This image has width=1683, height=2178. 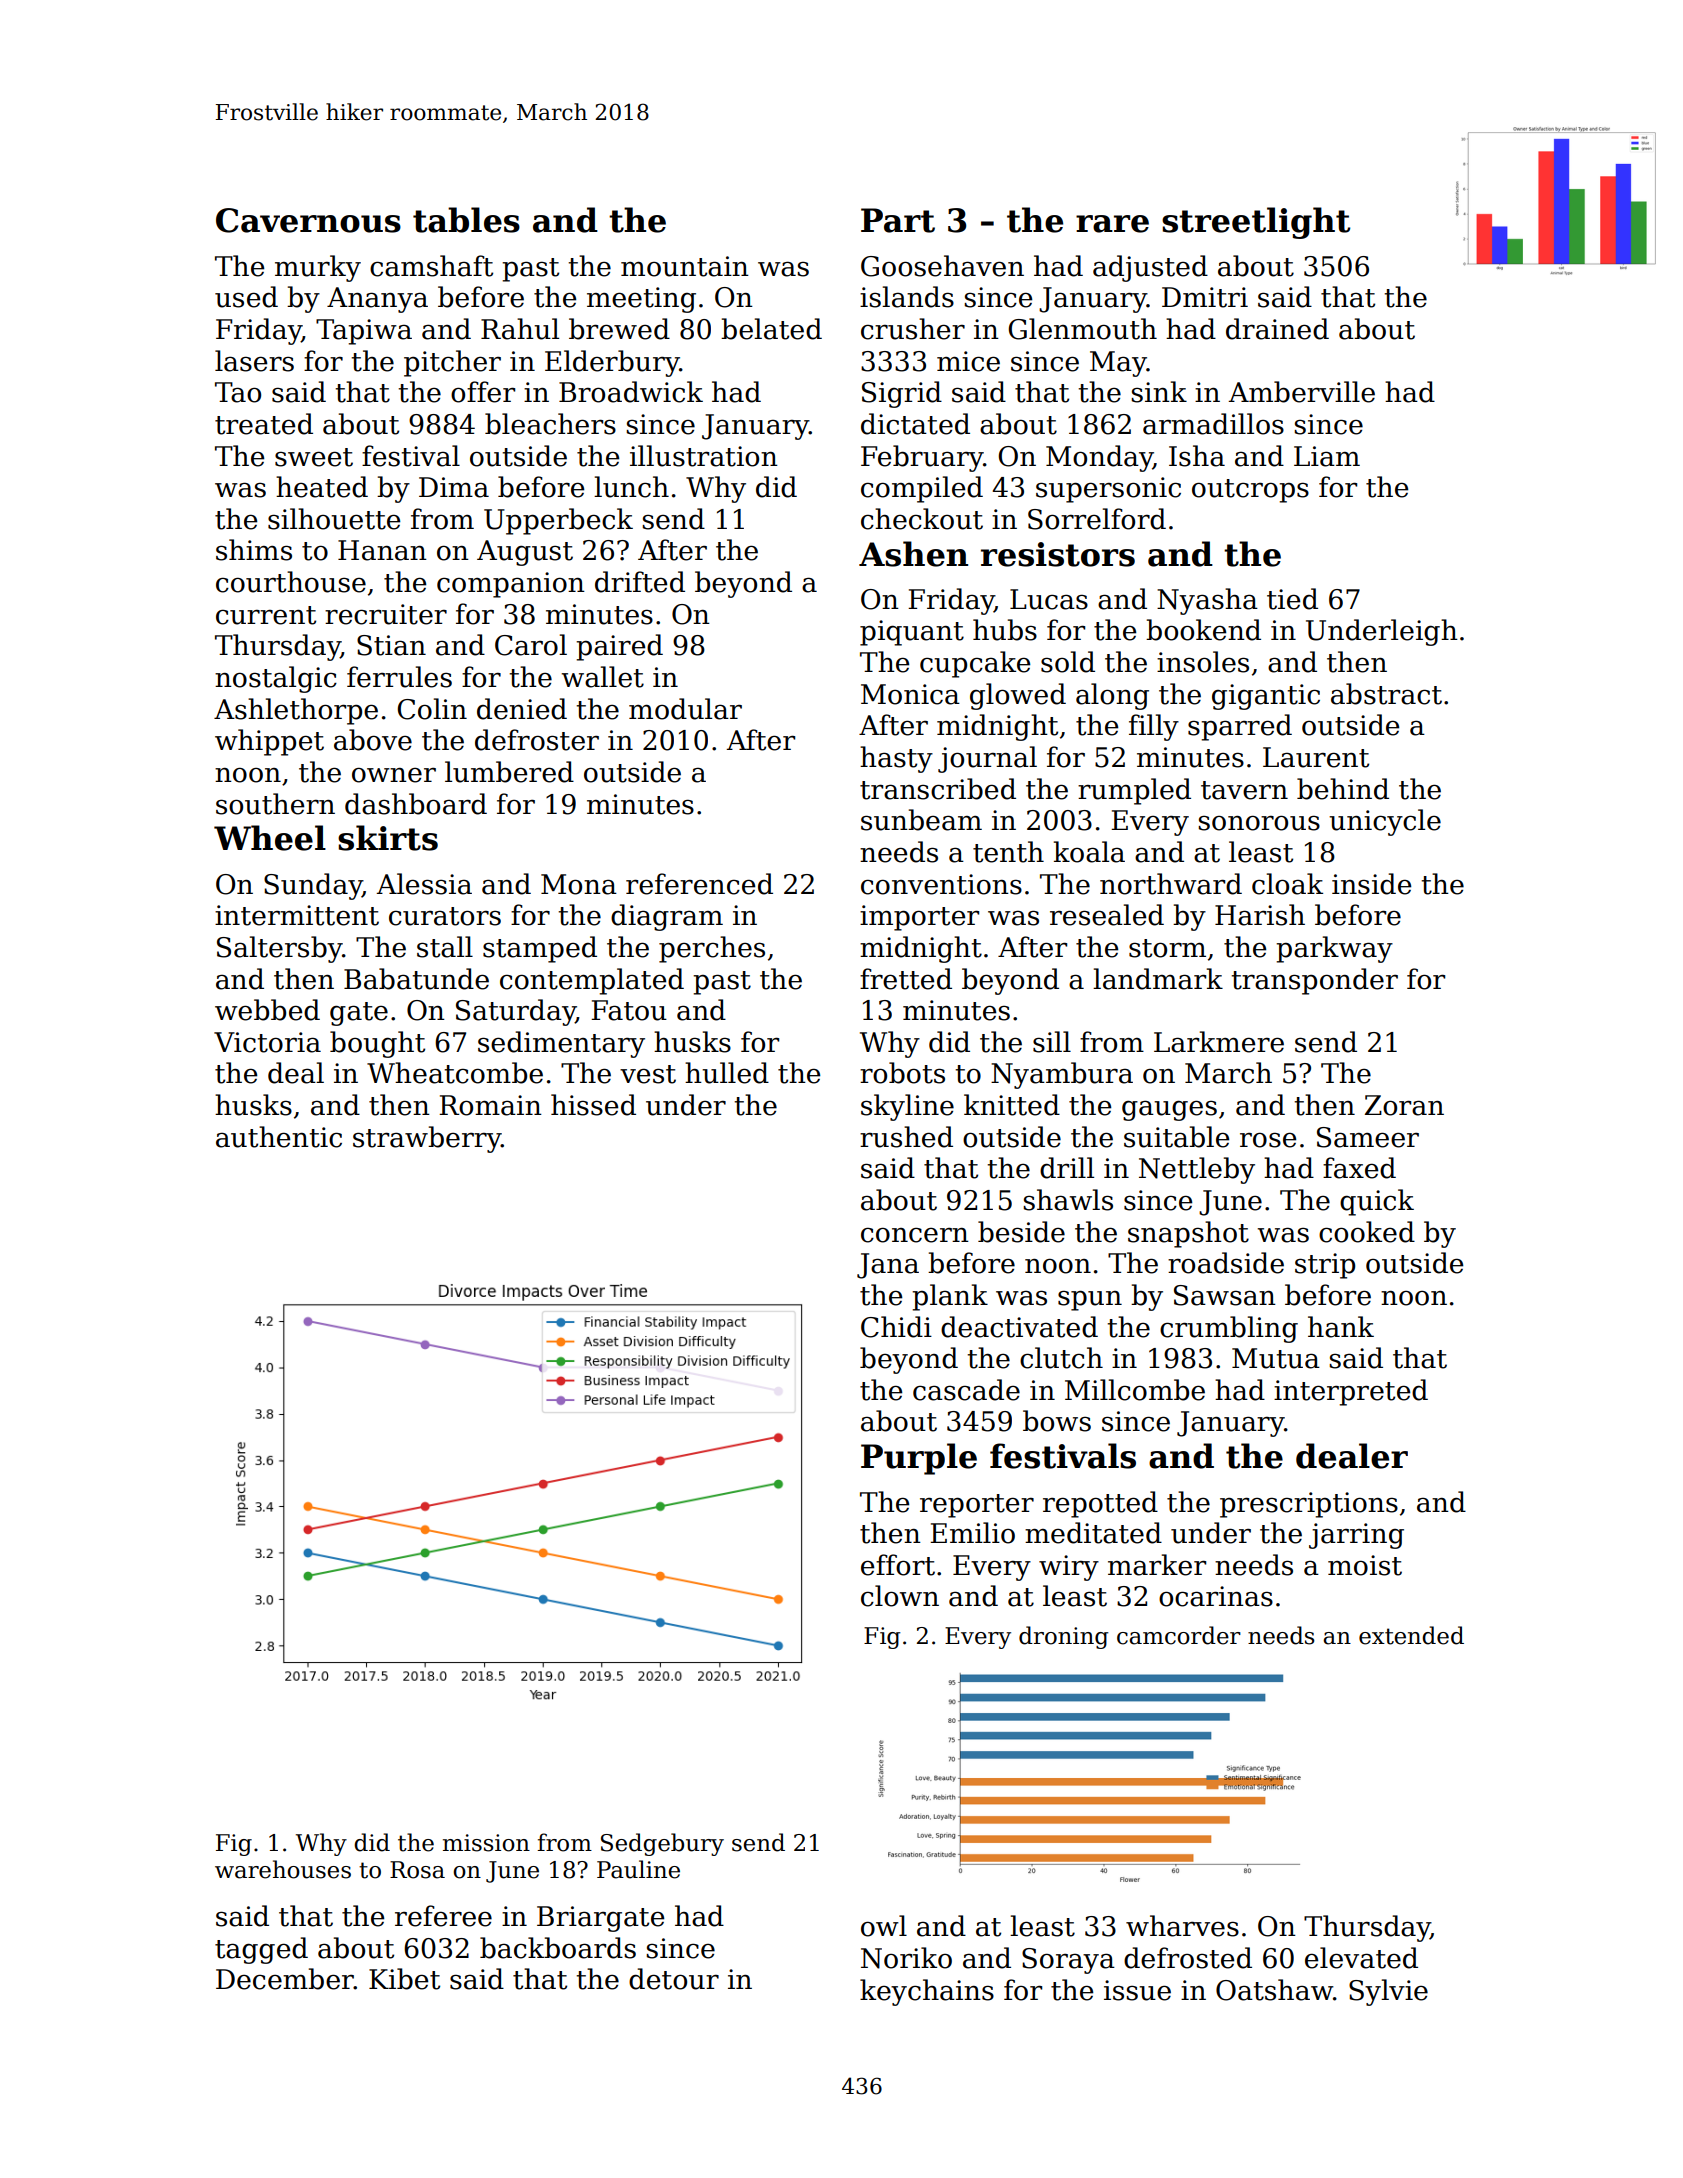 I want to click on bought, so click(x=377, y=1044).
